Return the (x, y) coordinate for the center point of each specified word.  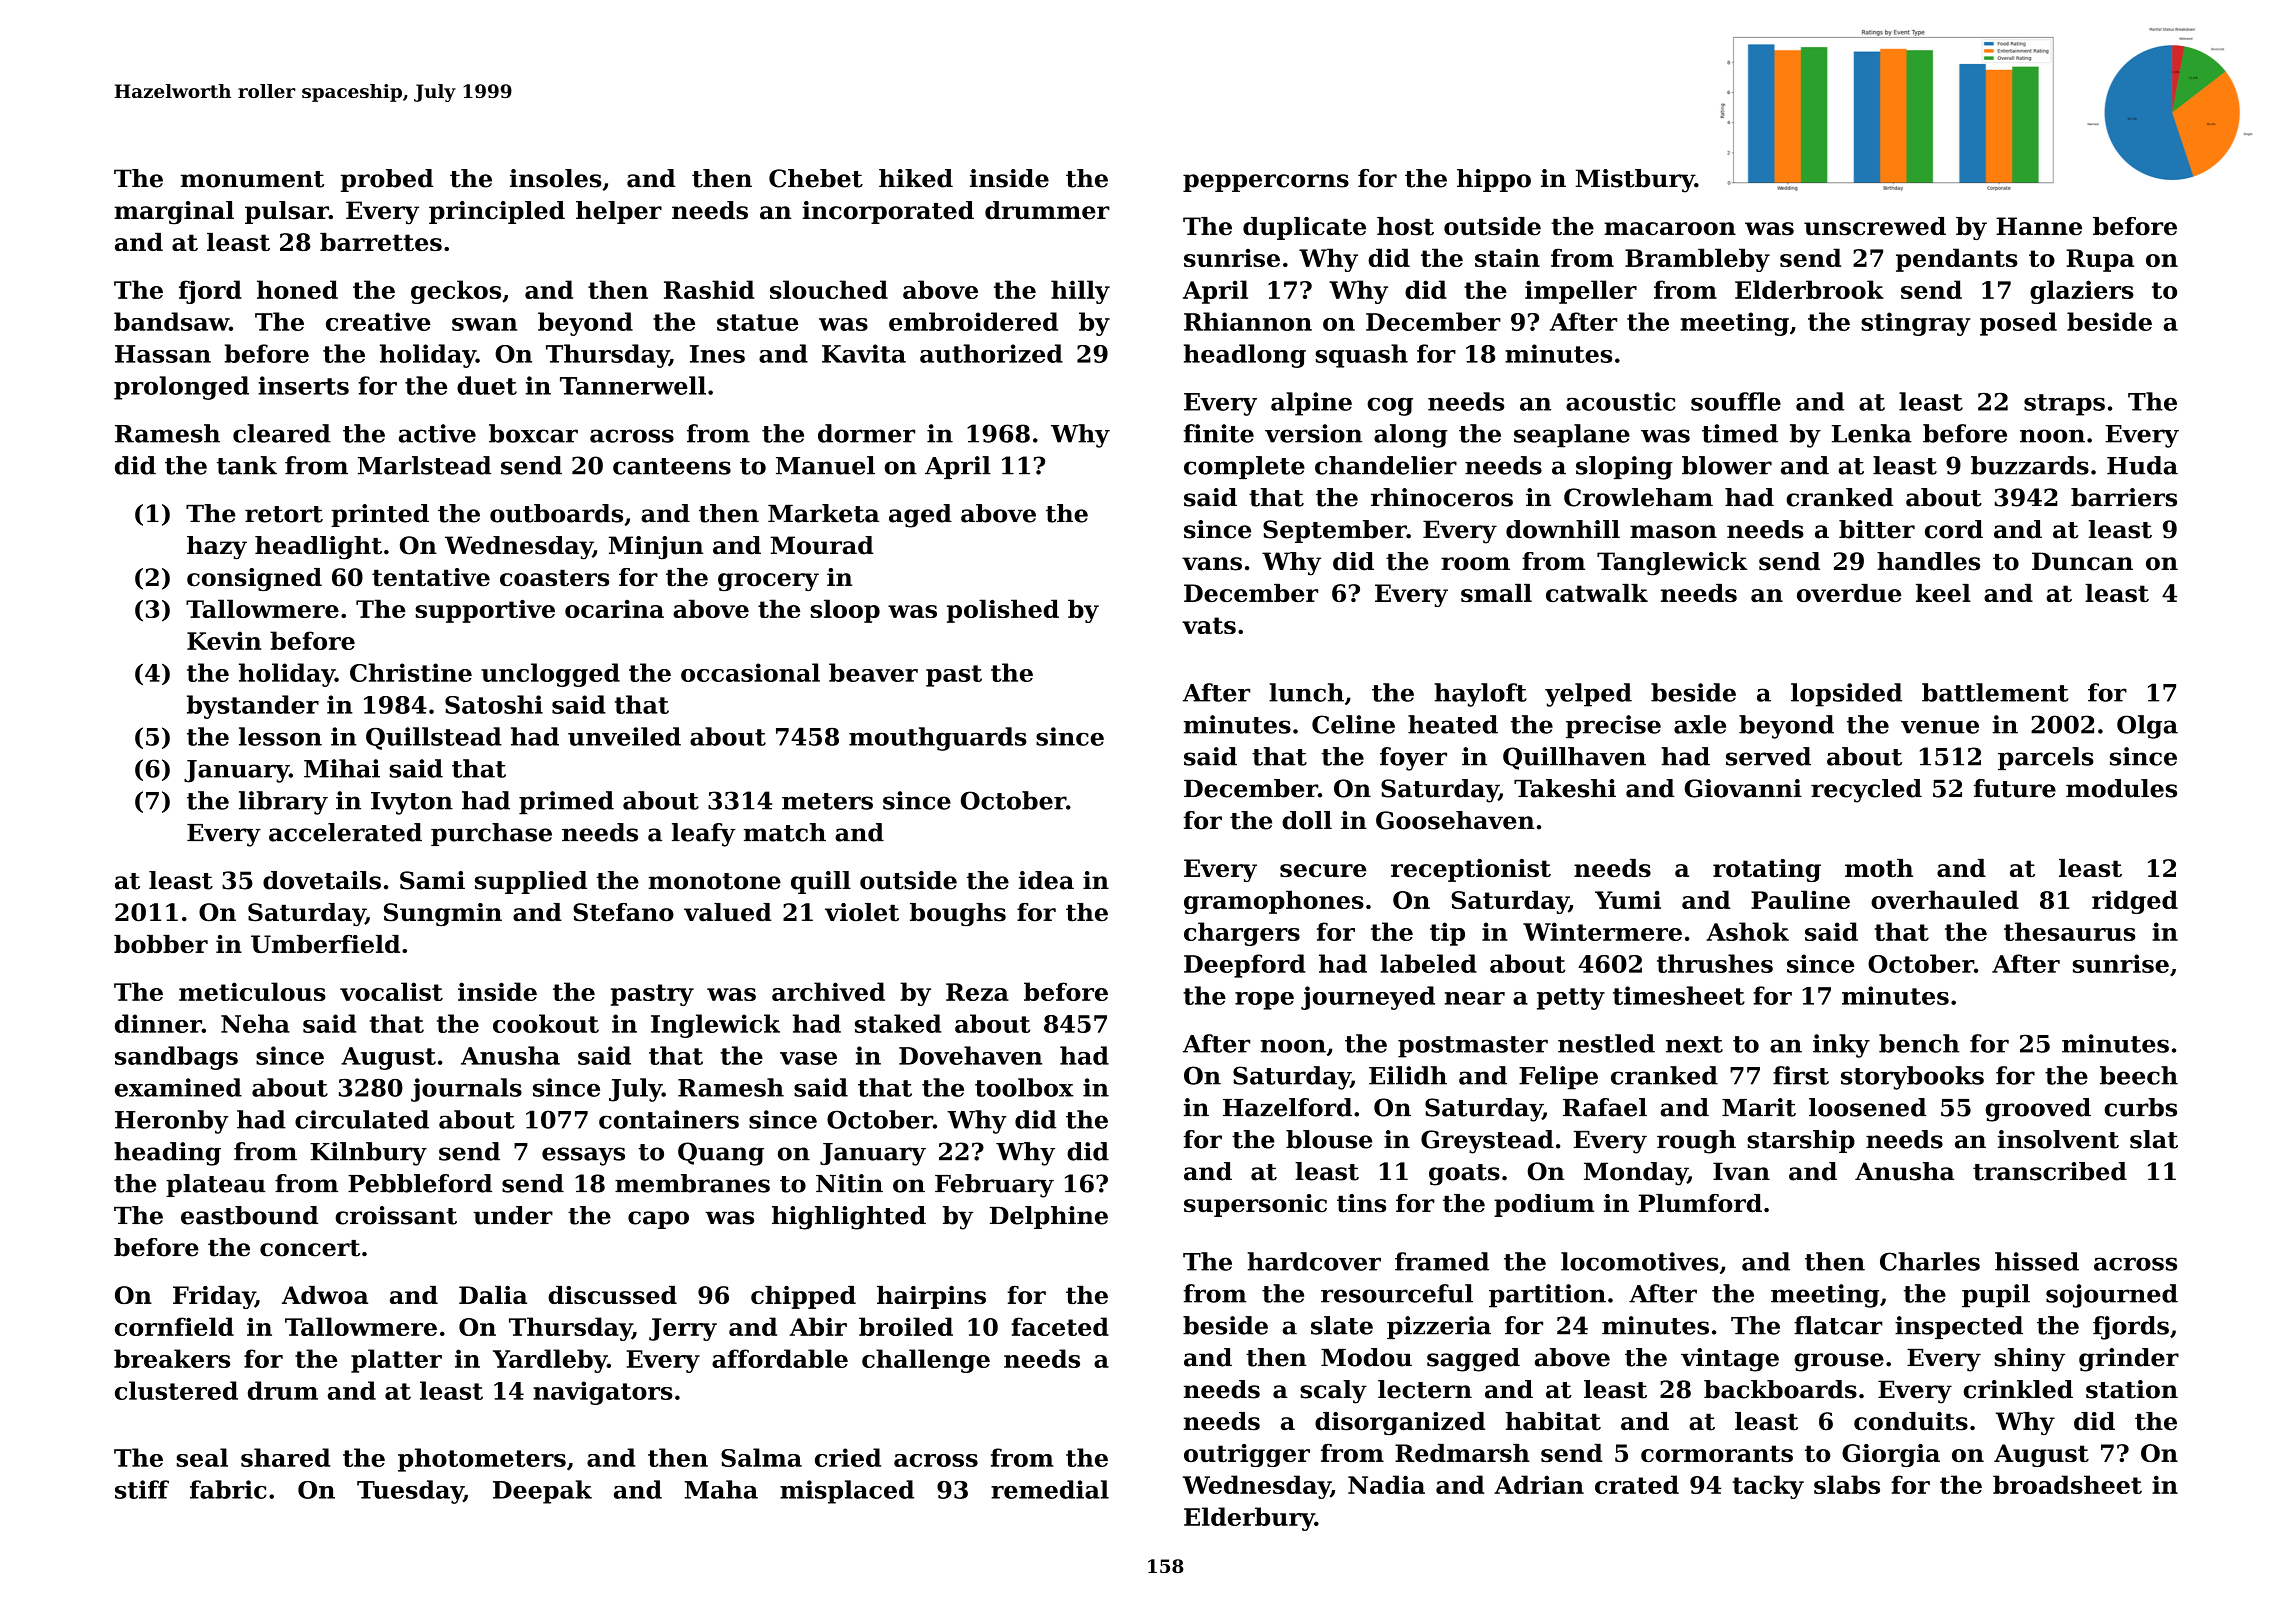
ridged (2135, 902)
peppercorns (1266, 183)
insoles (555, 178)
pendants (1957, 260)
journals (466, 1090)
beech (2139, 1075)
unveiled (624, 736)
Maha (721, 1489)
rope (1264, 1001)
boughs (958, 914)
